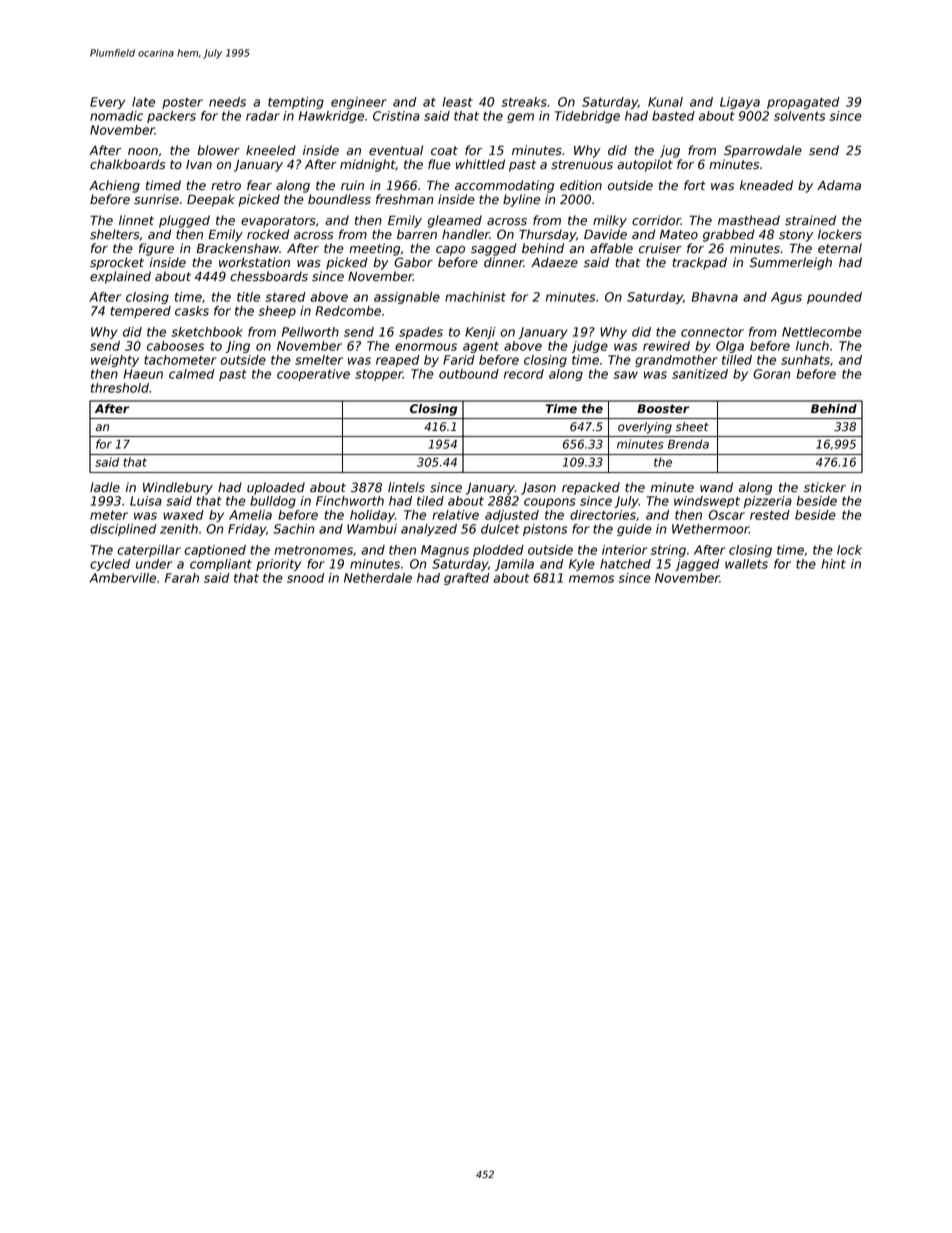 The width and height of the page is (952, 1233). What do you see at coordinates (668, 551) in the page?
I see `string` at bounding box center [668, 551].
